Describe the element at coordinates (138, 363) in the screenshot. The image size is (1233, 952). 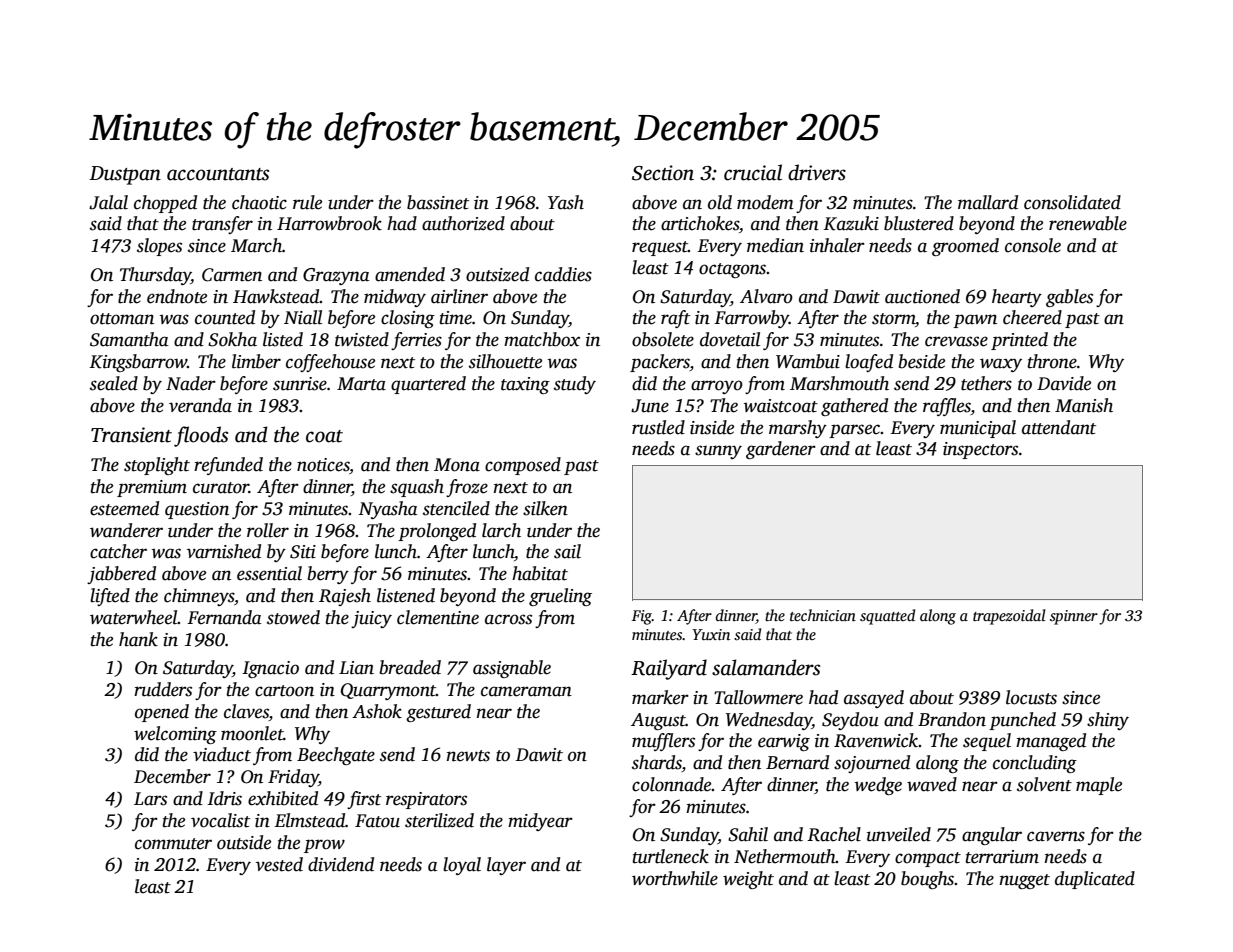
I see `Kingsbarrow` at that location.
